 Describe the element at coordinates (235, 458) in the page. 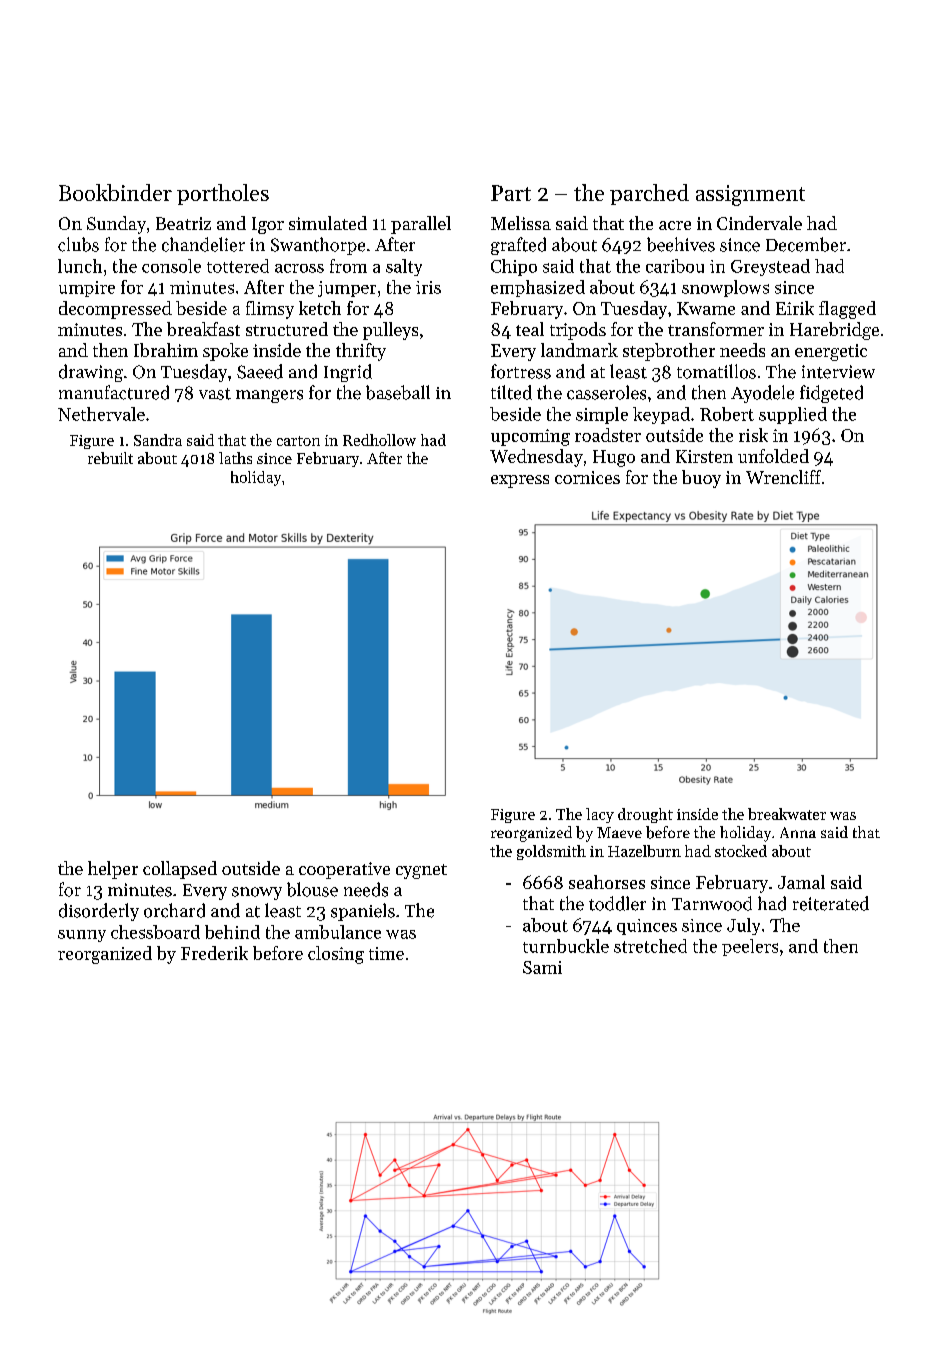

I see `laths` at that location.
